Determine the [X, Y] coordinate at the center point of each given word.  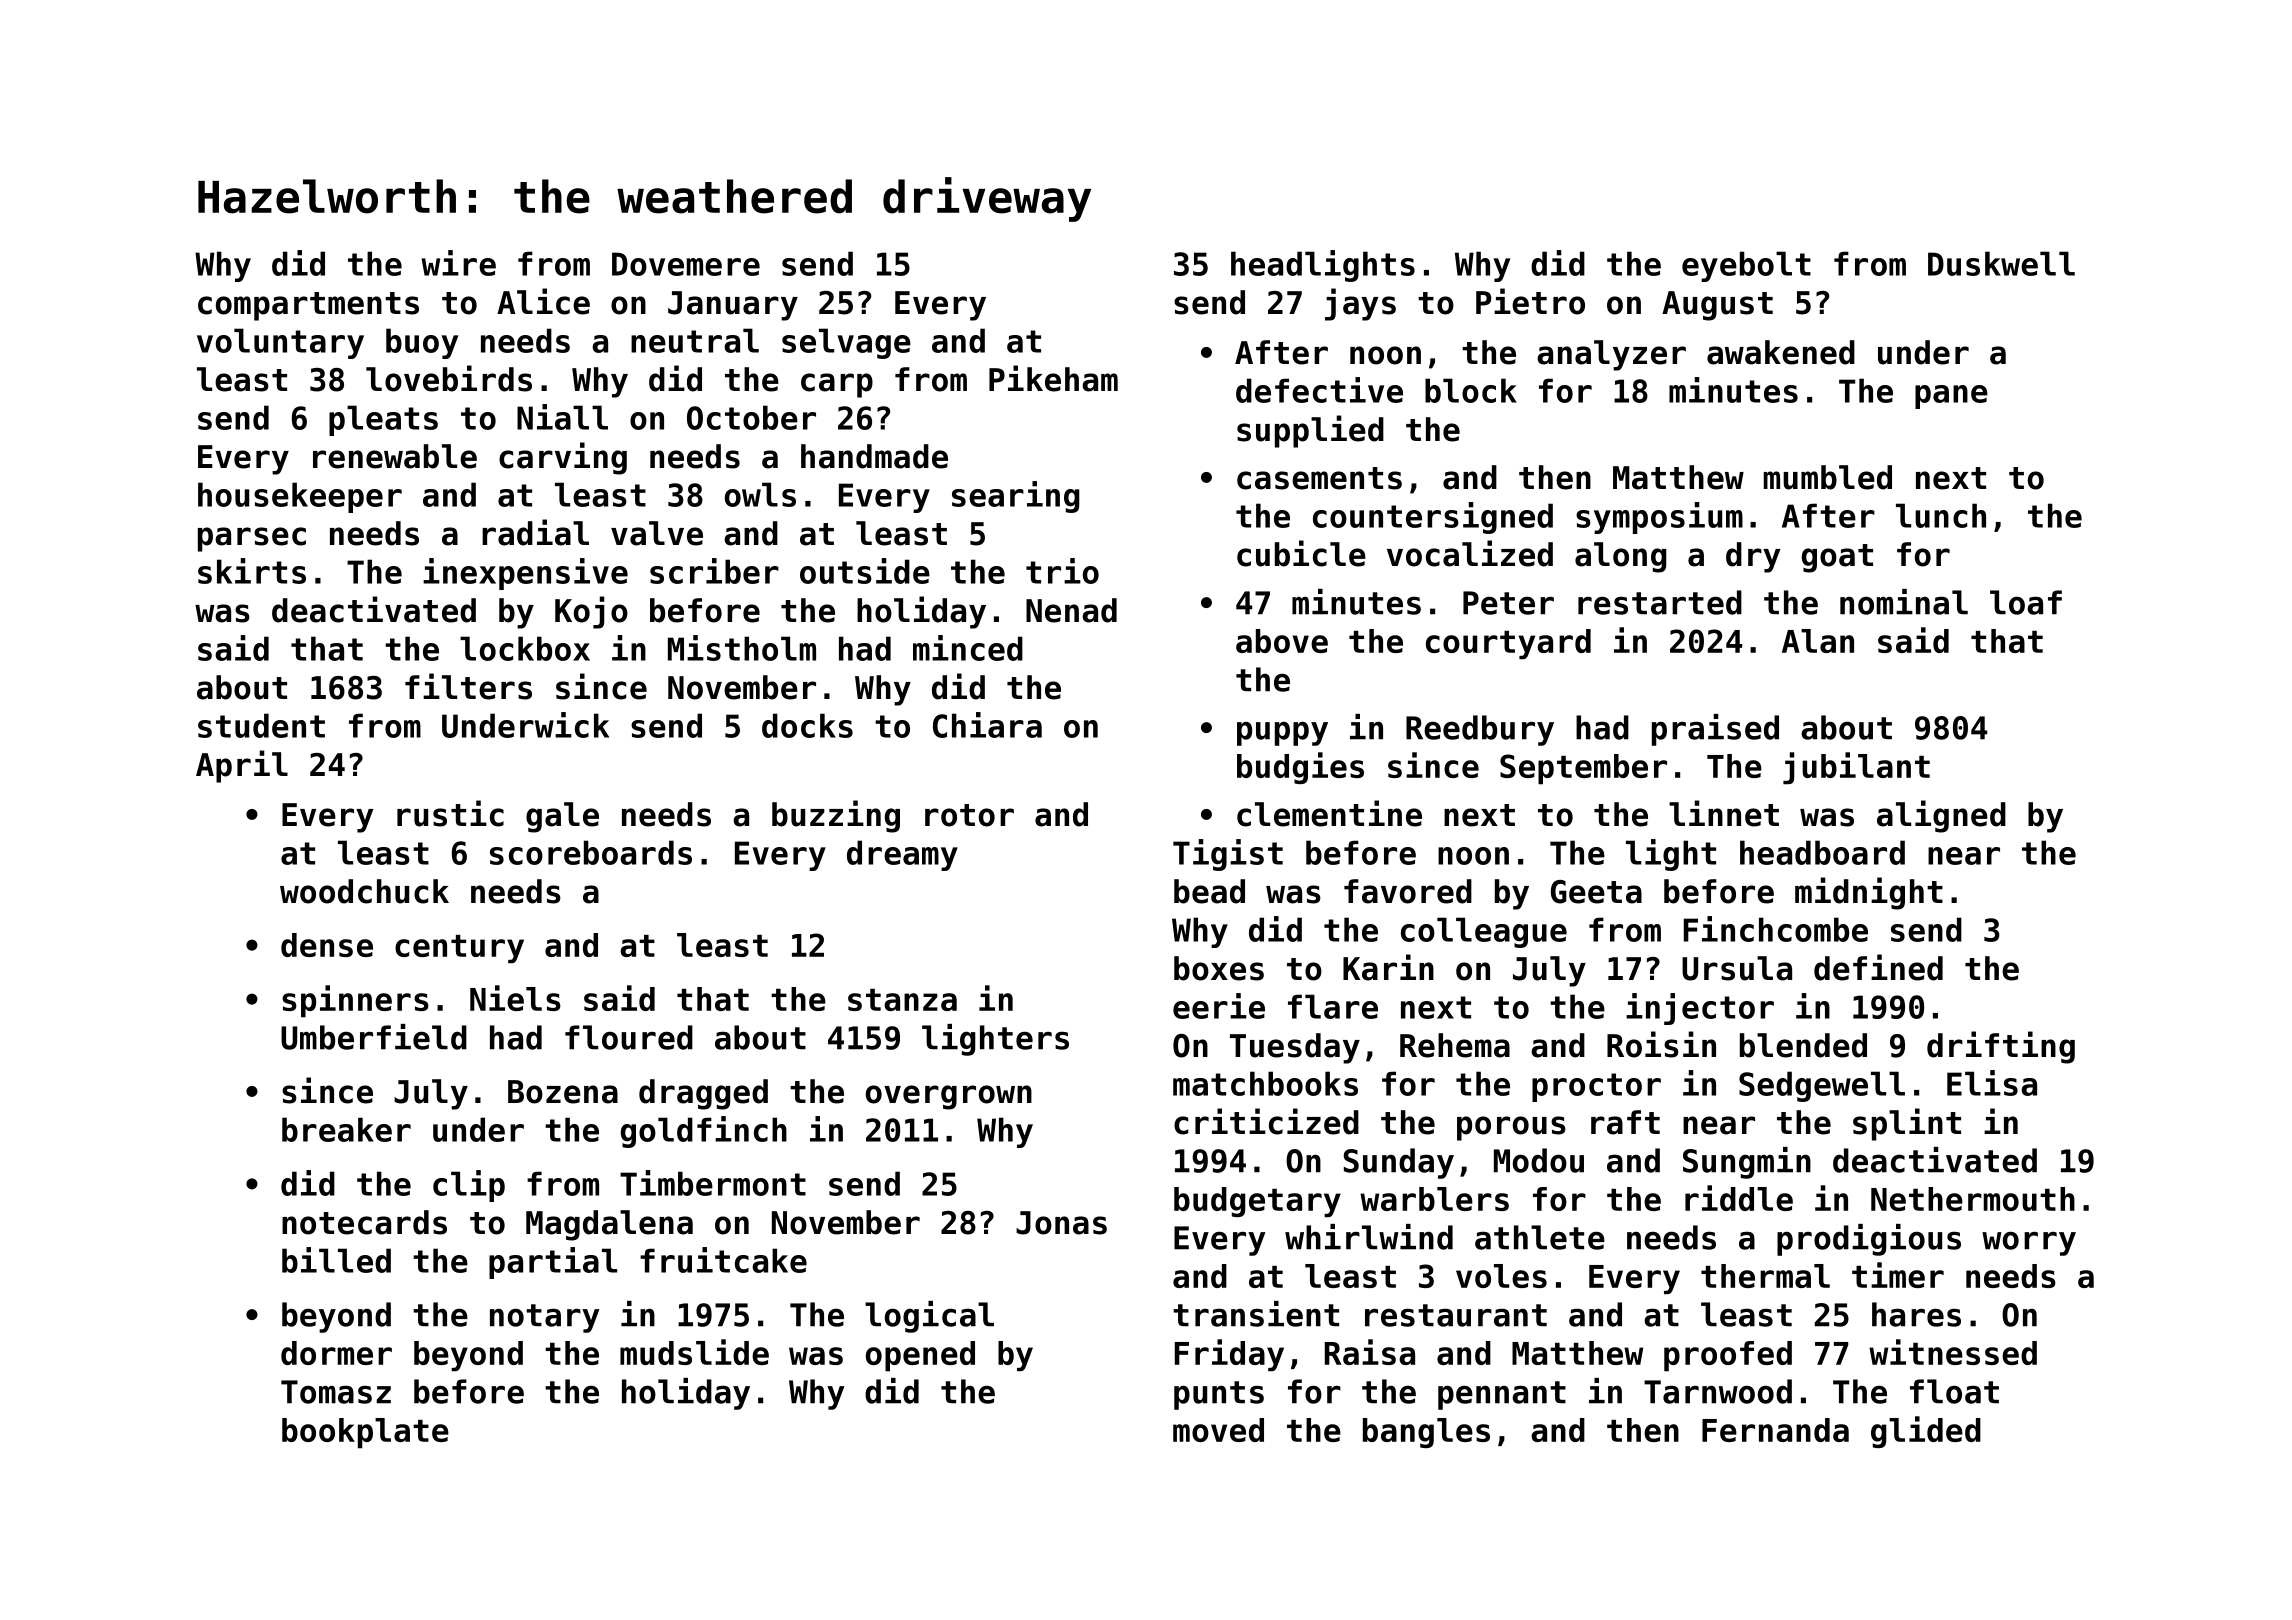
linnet [1724, 813]
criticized [1266, 1121]
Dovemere [686, 264]
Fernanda [1775, 1430]
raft [1625, 1122]
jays [1360, 304]
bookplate [365, 1433]
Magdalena [609, 1225]
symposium [1659, 518]
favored [1408, 891]
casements [1319, 478]
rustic [450, 813]
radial [535, 532]
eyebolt [1746, 266]
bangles [1426, 1433]
